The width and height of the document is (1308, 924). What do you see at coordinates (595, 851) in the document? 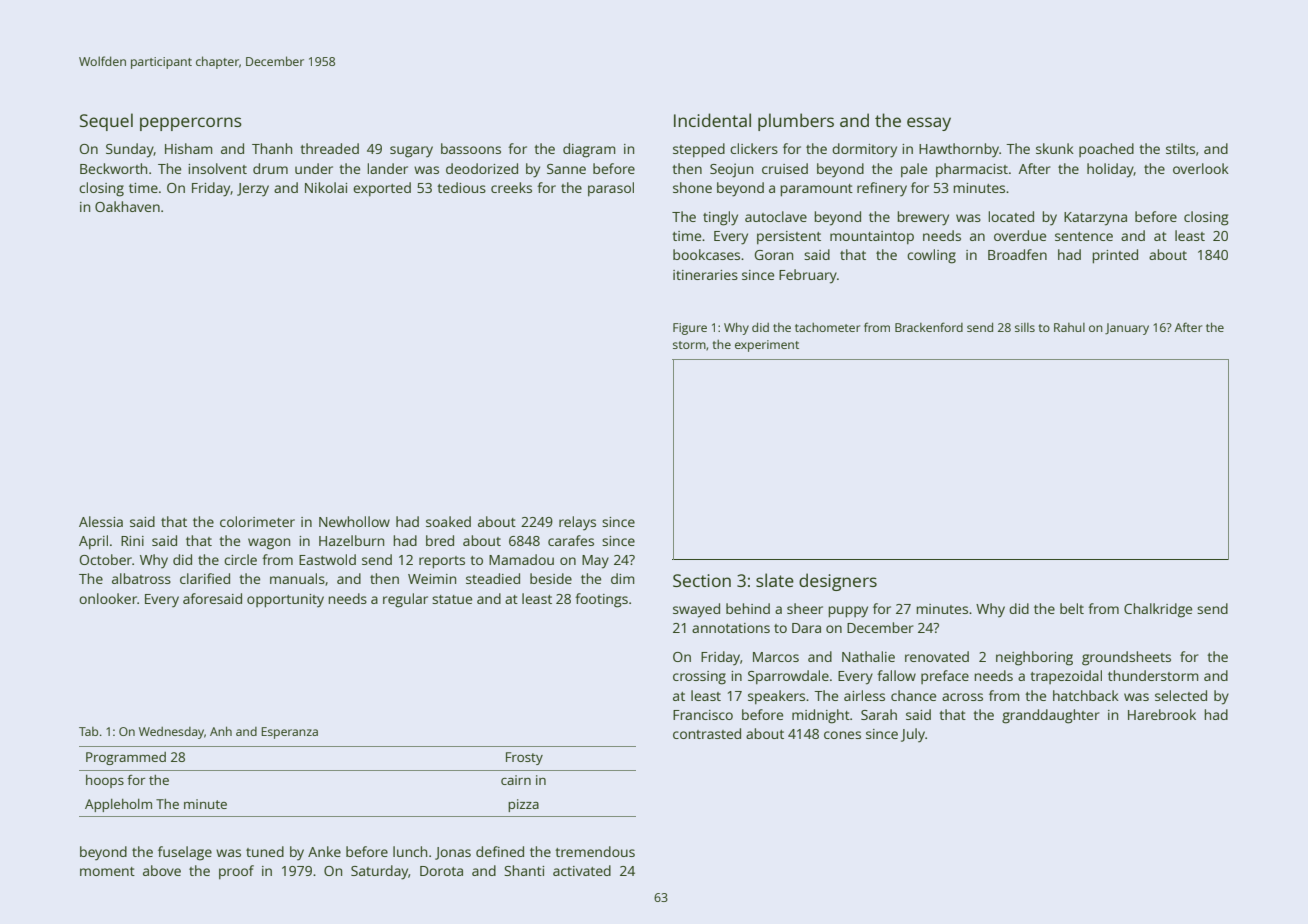
I see `tremendous` at bounding box center [595, 851].
